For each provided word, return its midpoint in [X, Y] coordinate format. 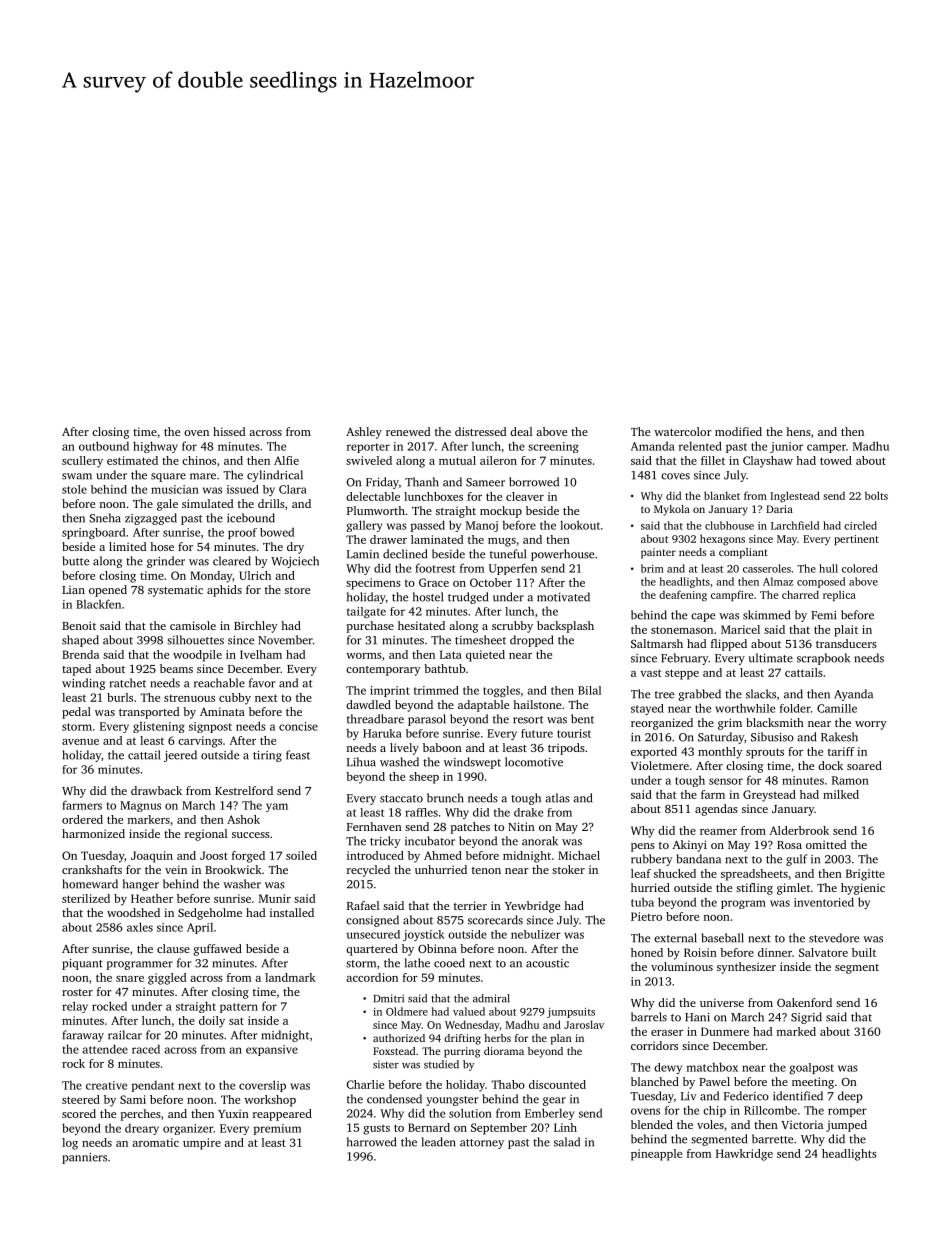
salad [567, 1142]
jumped [846, 1126]
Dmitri [389, 998]
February [684, 659]
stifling [754, 889]
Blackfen [98, 604]
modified [738, 431]
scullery [82, 462]
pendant [153, 1086]
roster [77, 992]
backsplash [565, 627]
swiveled [369, 460]
